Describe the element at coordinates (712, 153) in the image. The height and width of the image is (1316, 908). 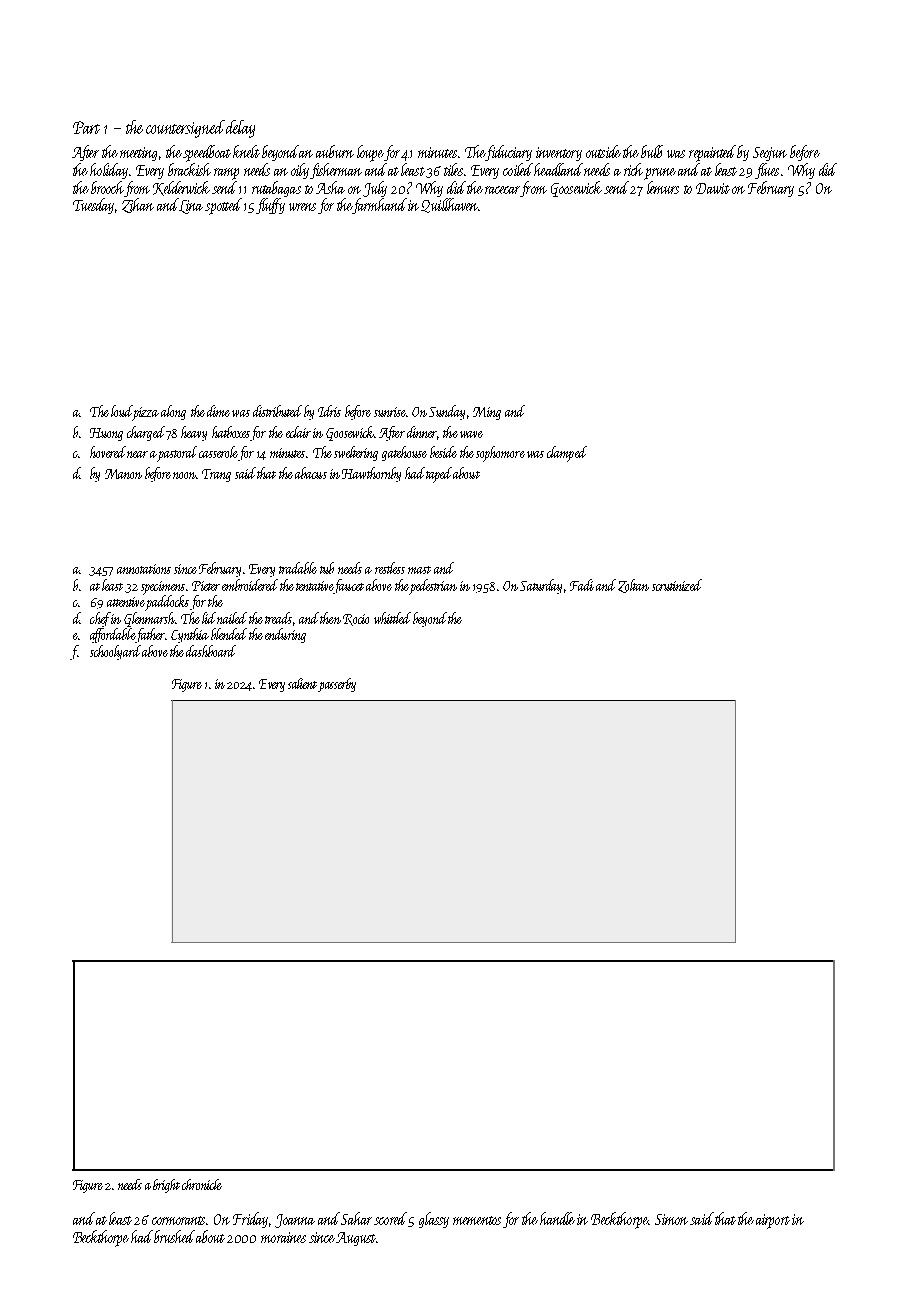
I see `repainted` at that location.
